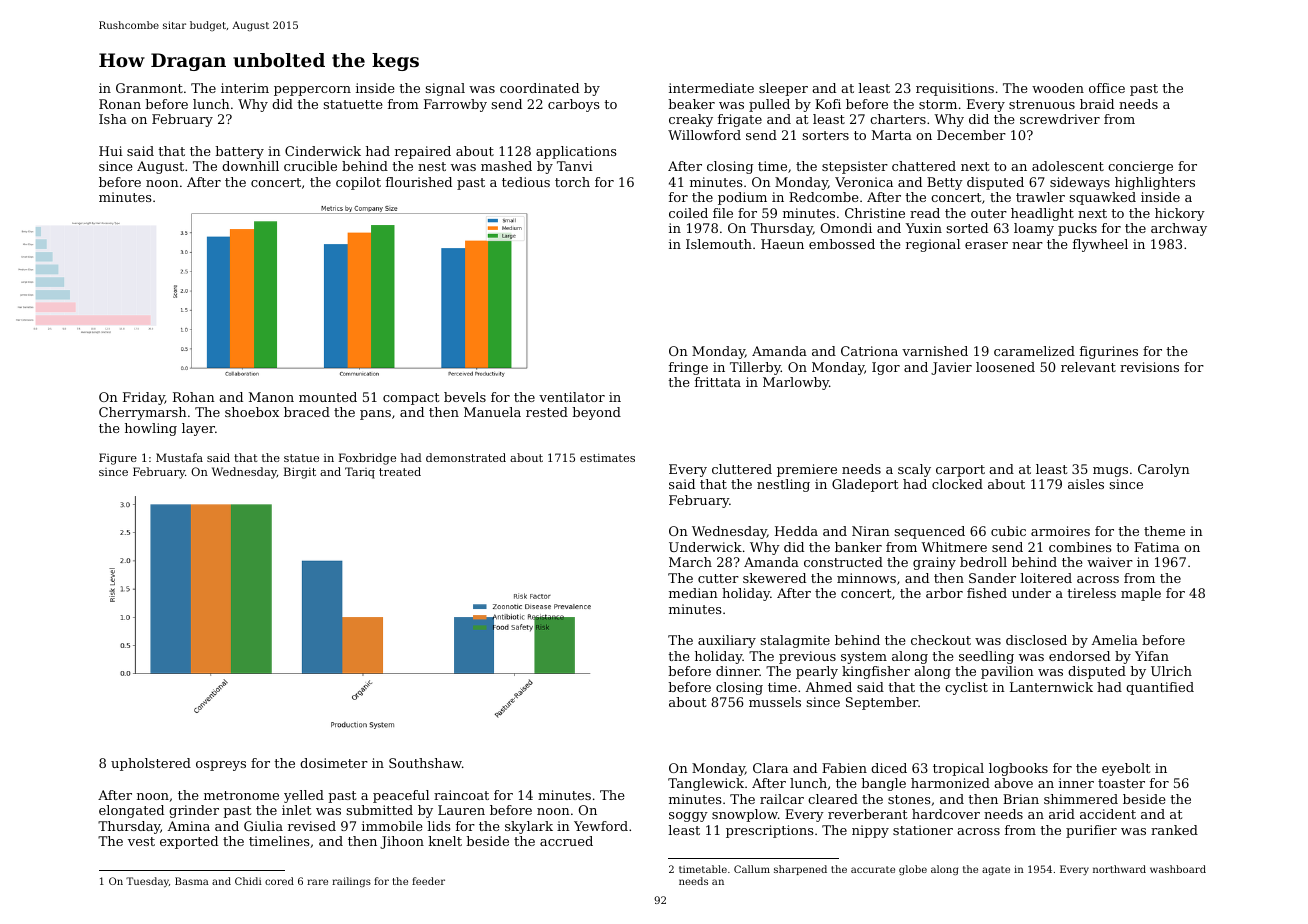 The width and height of the image is (1308, 924). I want to click on Islemouth, so click(719, 244).
